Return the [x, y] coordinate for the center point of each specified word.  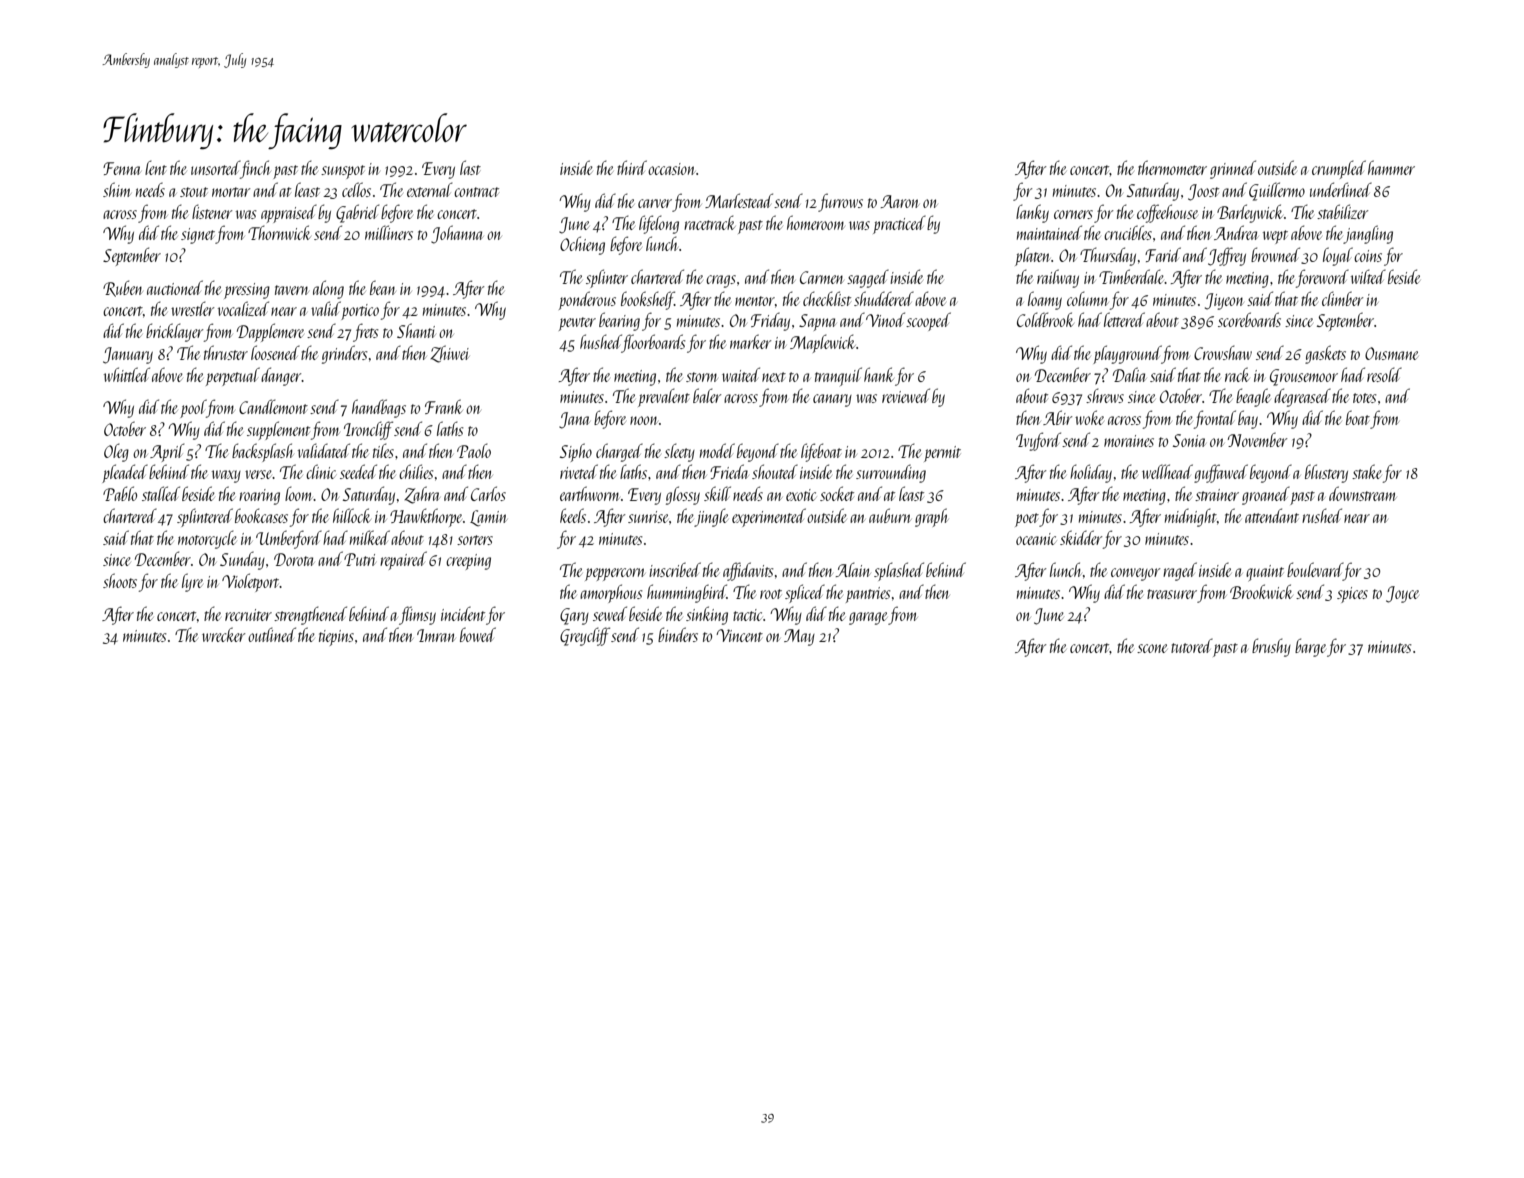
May [799, 637]
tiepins [336, 638]
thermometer [1172, 167]
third [632, 167]
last [470, 167]
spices [1352, 595]
